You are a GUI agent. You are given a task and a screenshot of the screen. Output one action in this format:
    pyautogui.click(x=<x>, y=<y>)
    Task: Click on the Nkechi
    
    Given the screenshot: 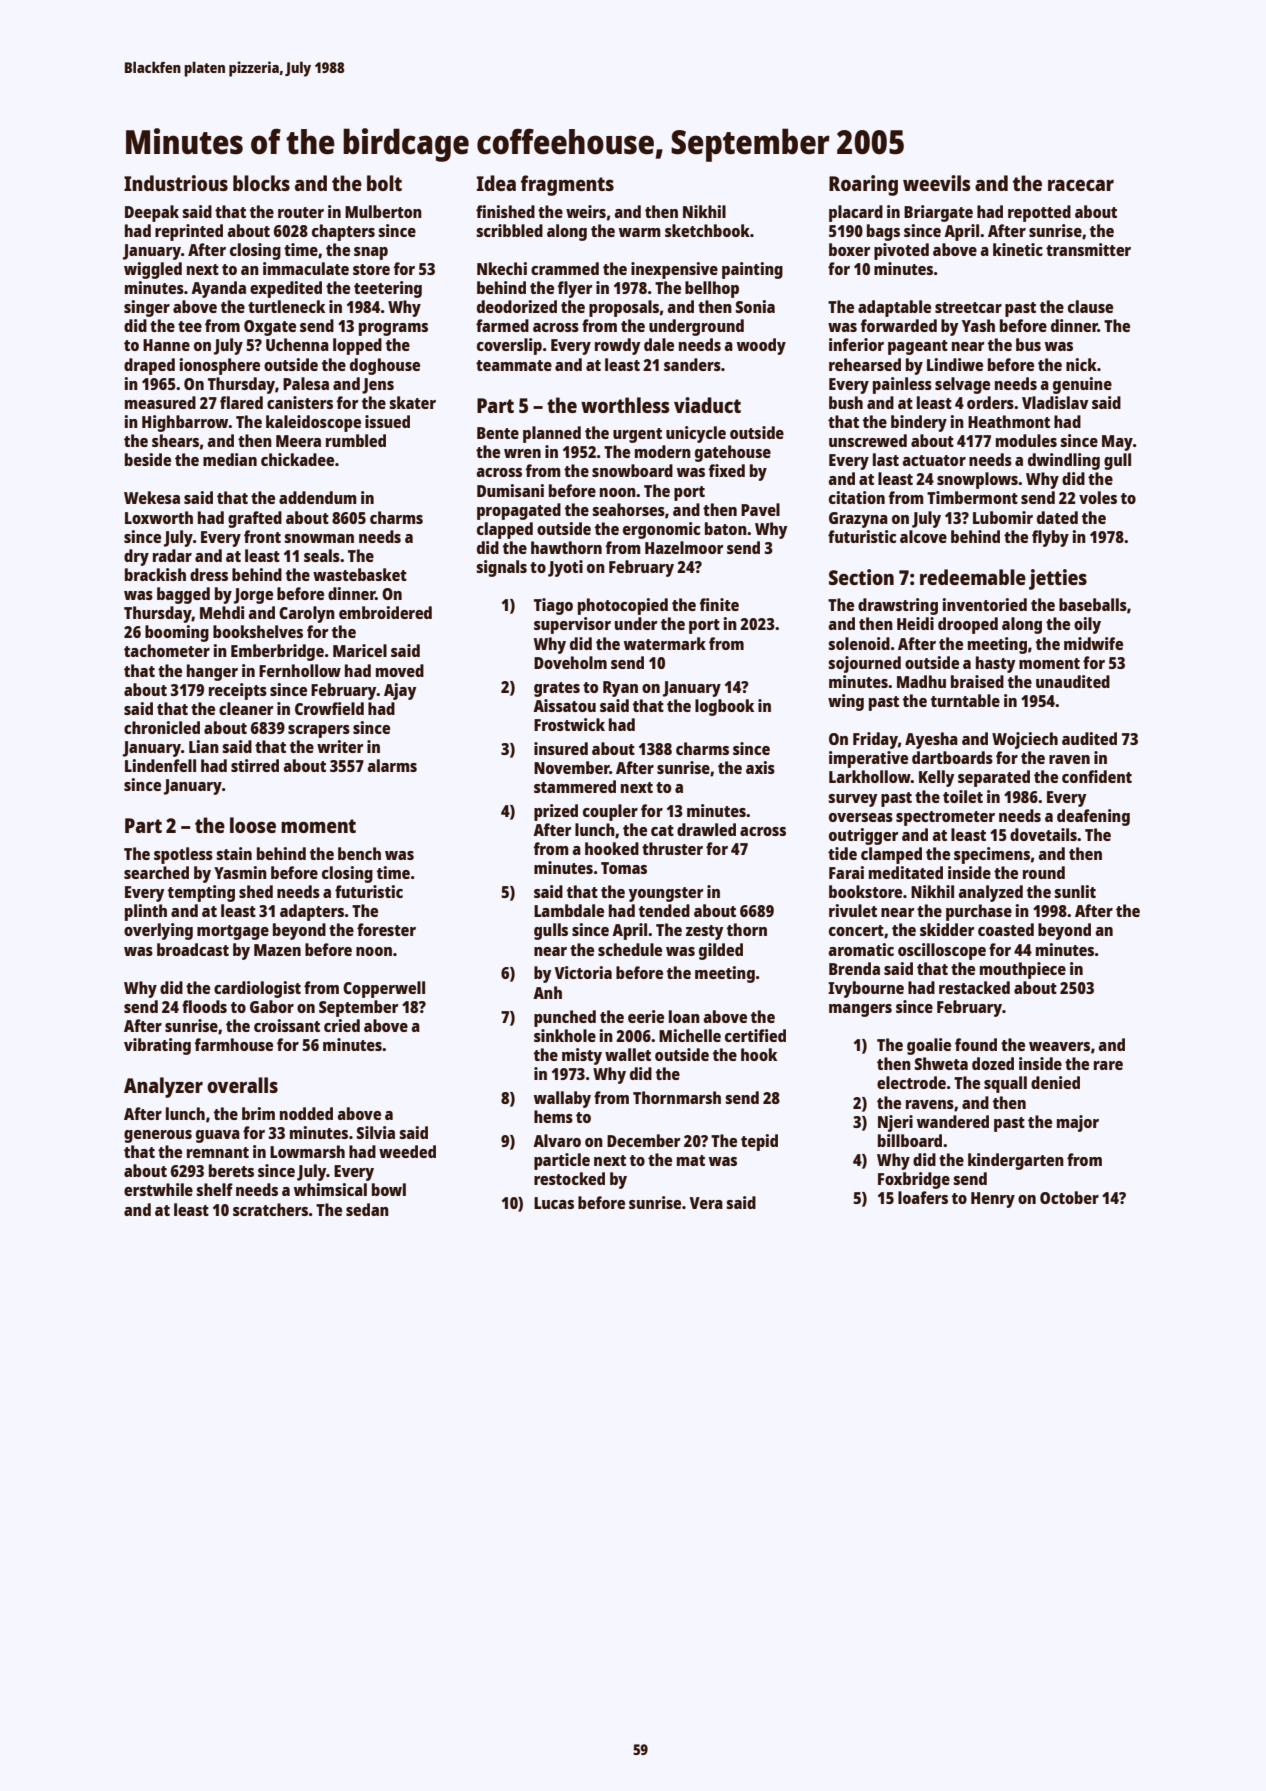 What is the action you would take?
    pyautogui.click(x=502, y=268)
